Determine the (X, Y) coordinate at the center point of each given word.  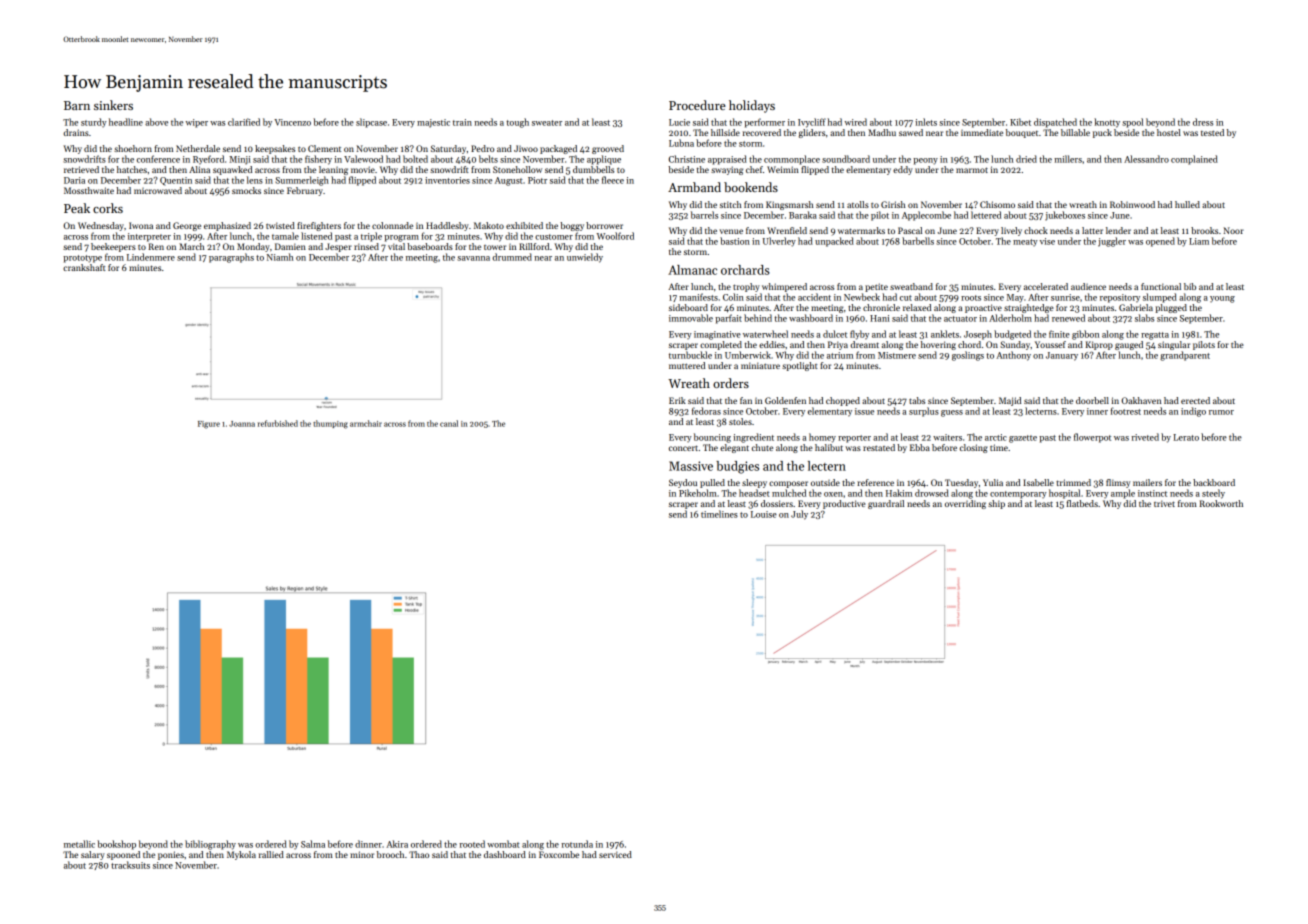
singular (1174, 345)
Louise (764, 514)
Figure (209, 425)
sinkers (113, 105)
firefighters (319, 226)
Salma (313, 844)
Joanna (242, 424)
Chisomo (997, 204)
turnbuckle (690, 355)
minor (362, 854)
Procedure (697, 105)
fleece (613, 180)
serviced (615, 854)
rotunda (577, 844)
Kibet (1020, 122)
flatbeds (1082, 503)
